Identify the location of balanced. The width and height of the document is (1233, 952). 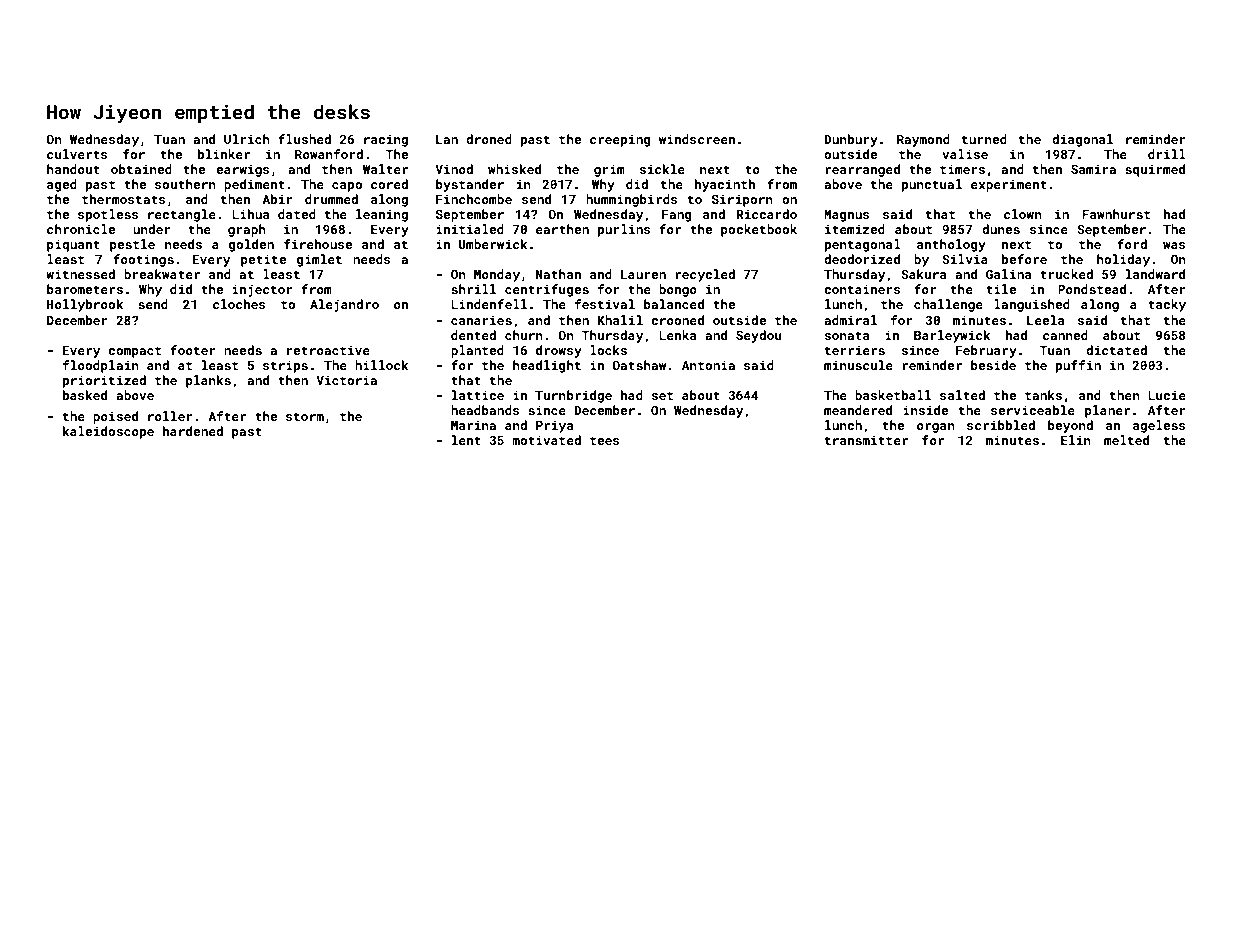
(674, 304).
